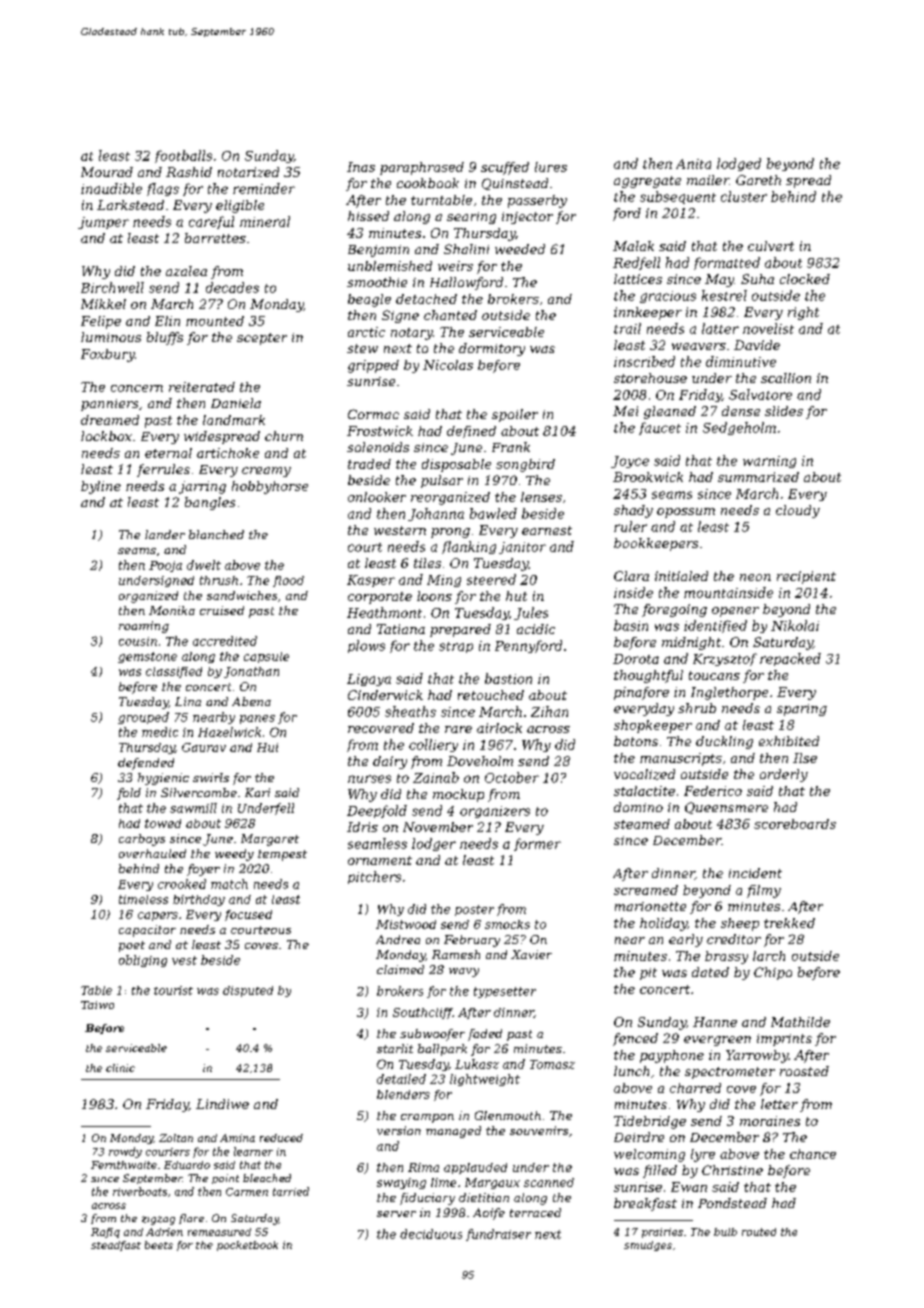  Describe the element at coordinates (515, 415) in the document. I see `spoiler` at that location.
